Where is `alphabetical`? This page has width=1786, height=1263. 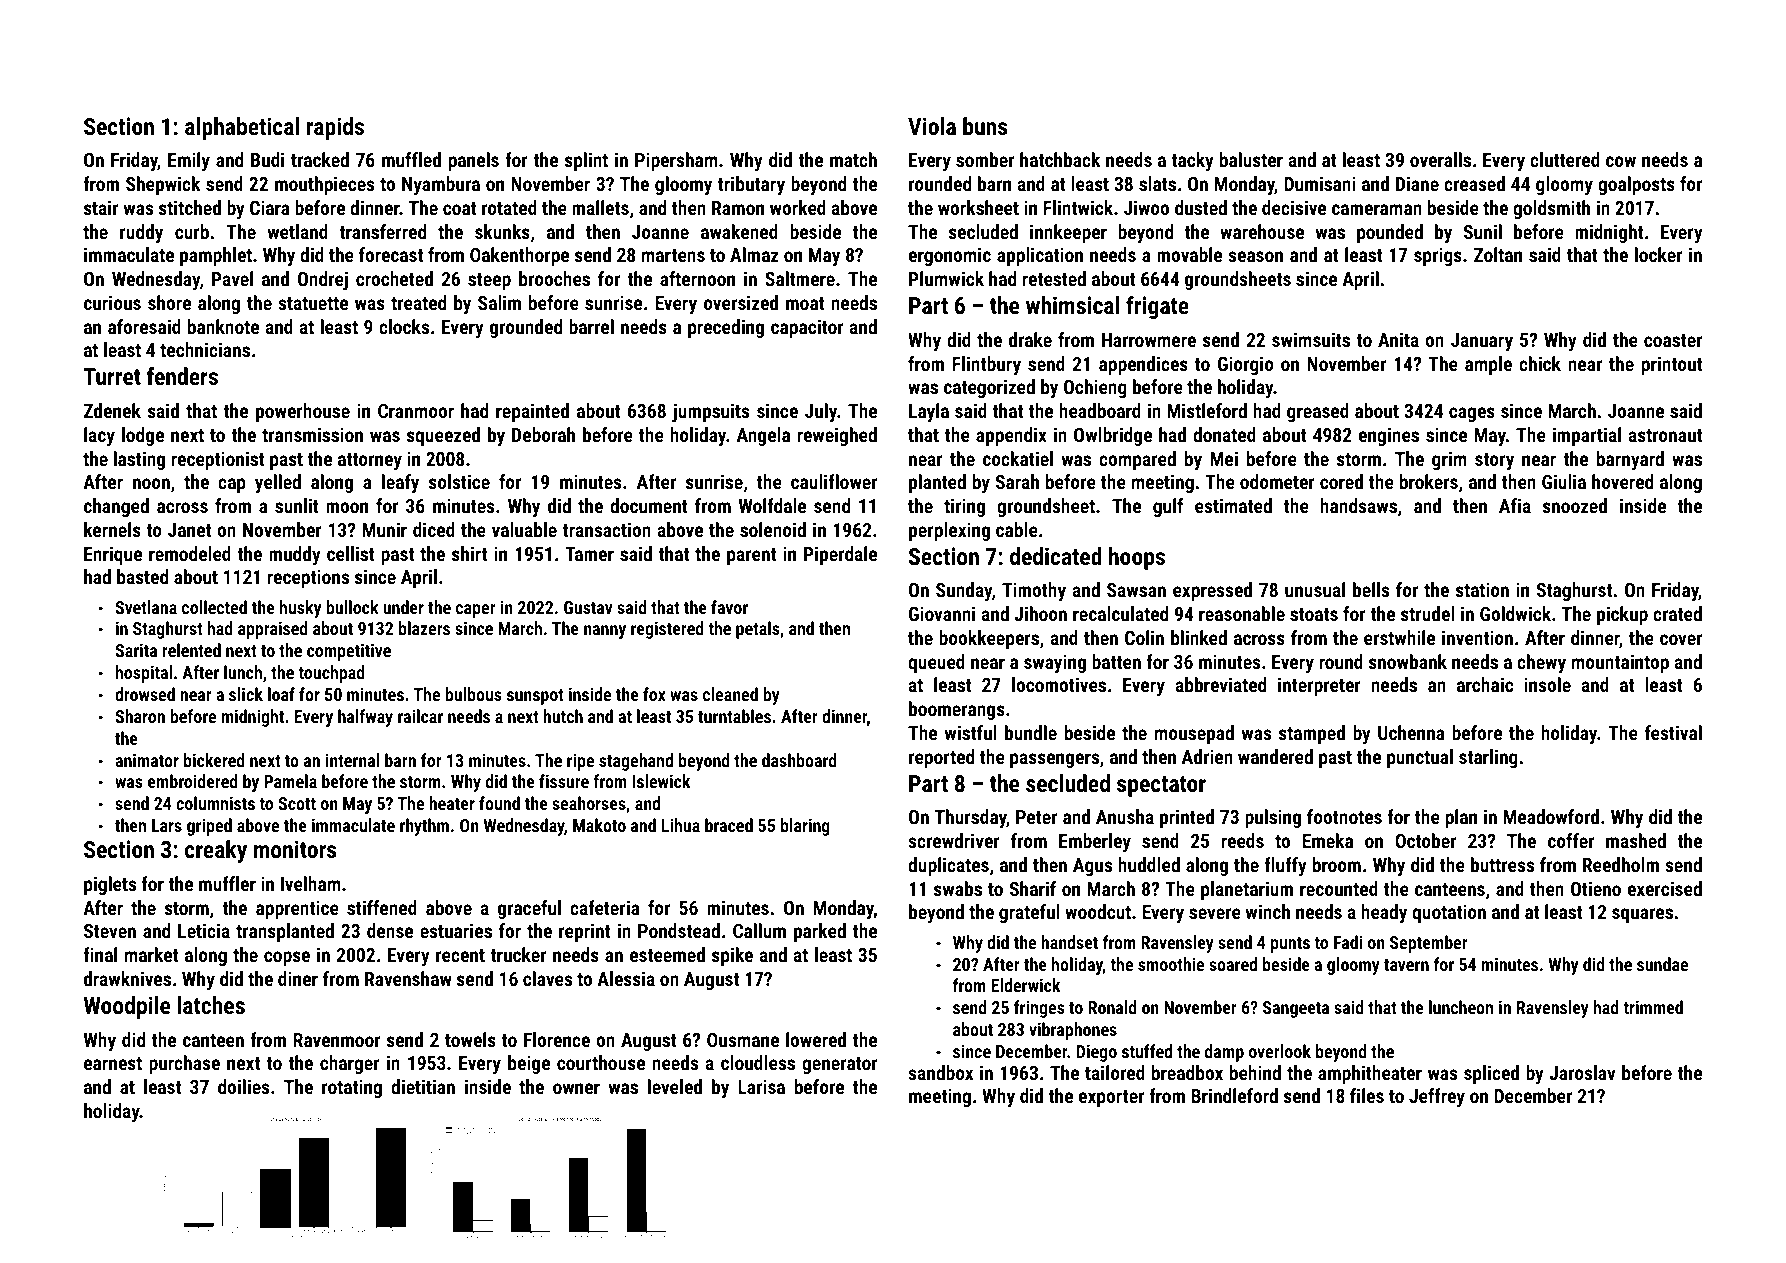 alphabetical is located at coordinates (242, 128).
